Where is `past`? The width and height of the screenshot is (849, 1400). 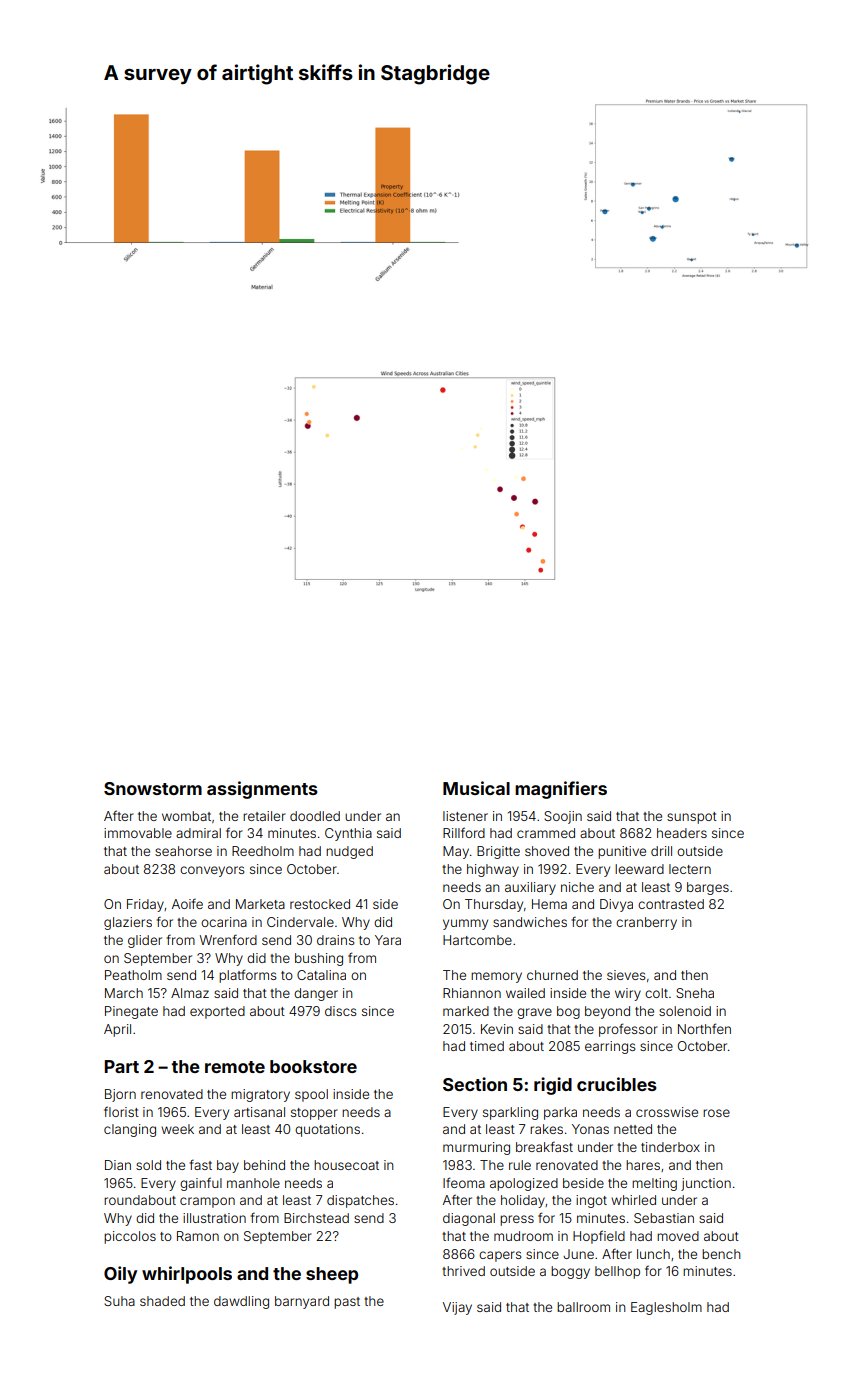 past is located at coordinates (347, 1303).
